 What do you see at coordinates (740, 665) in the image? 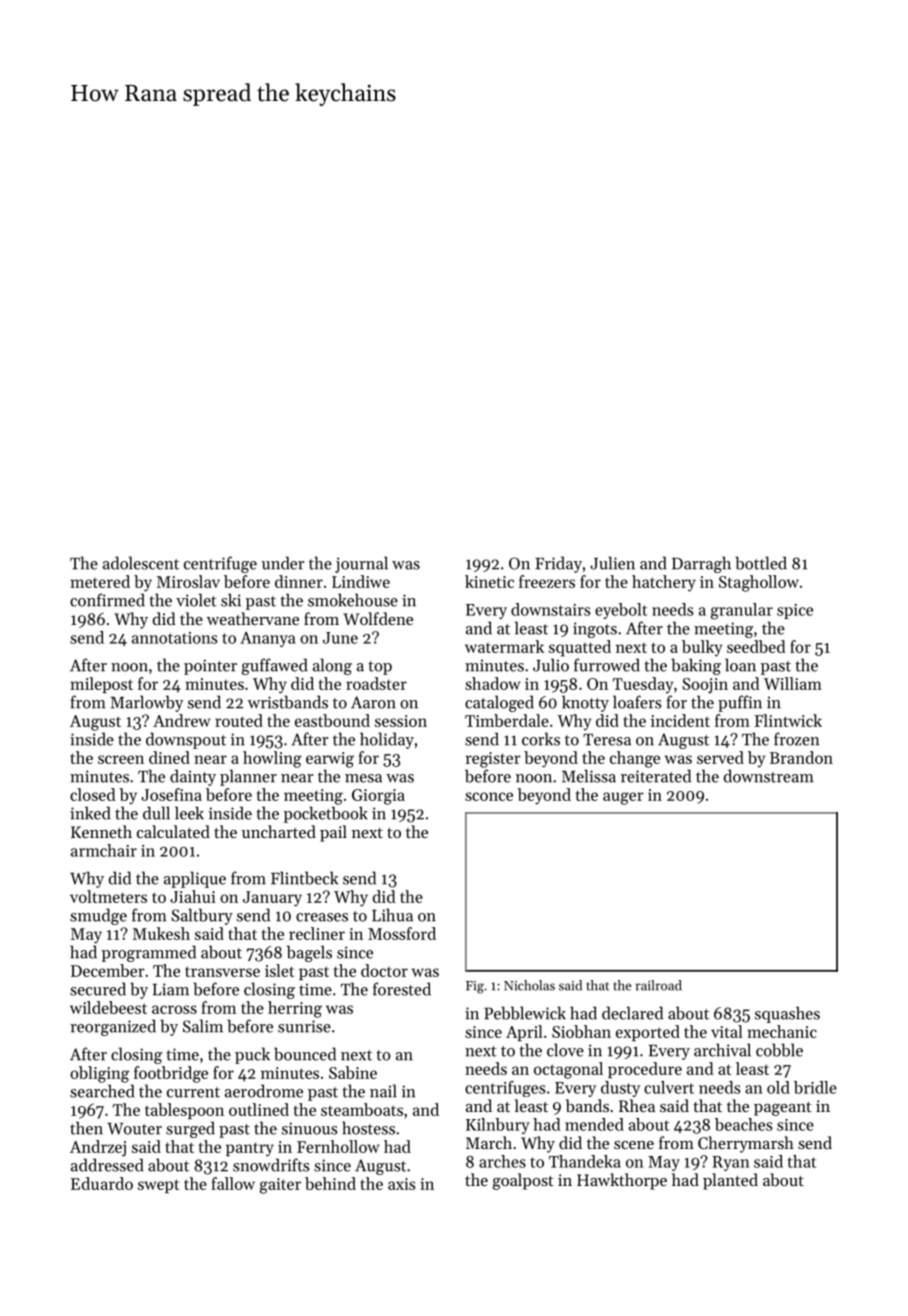
I see `loan` at bounding box center [740, 665].
